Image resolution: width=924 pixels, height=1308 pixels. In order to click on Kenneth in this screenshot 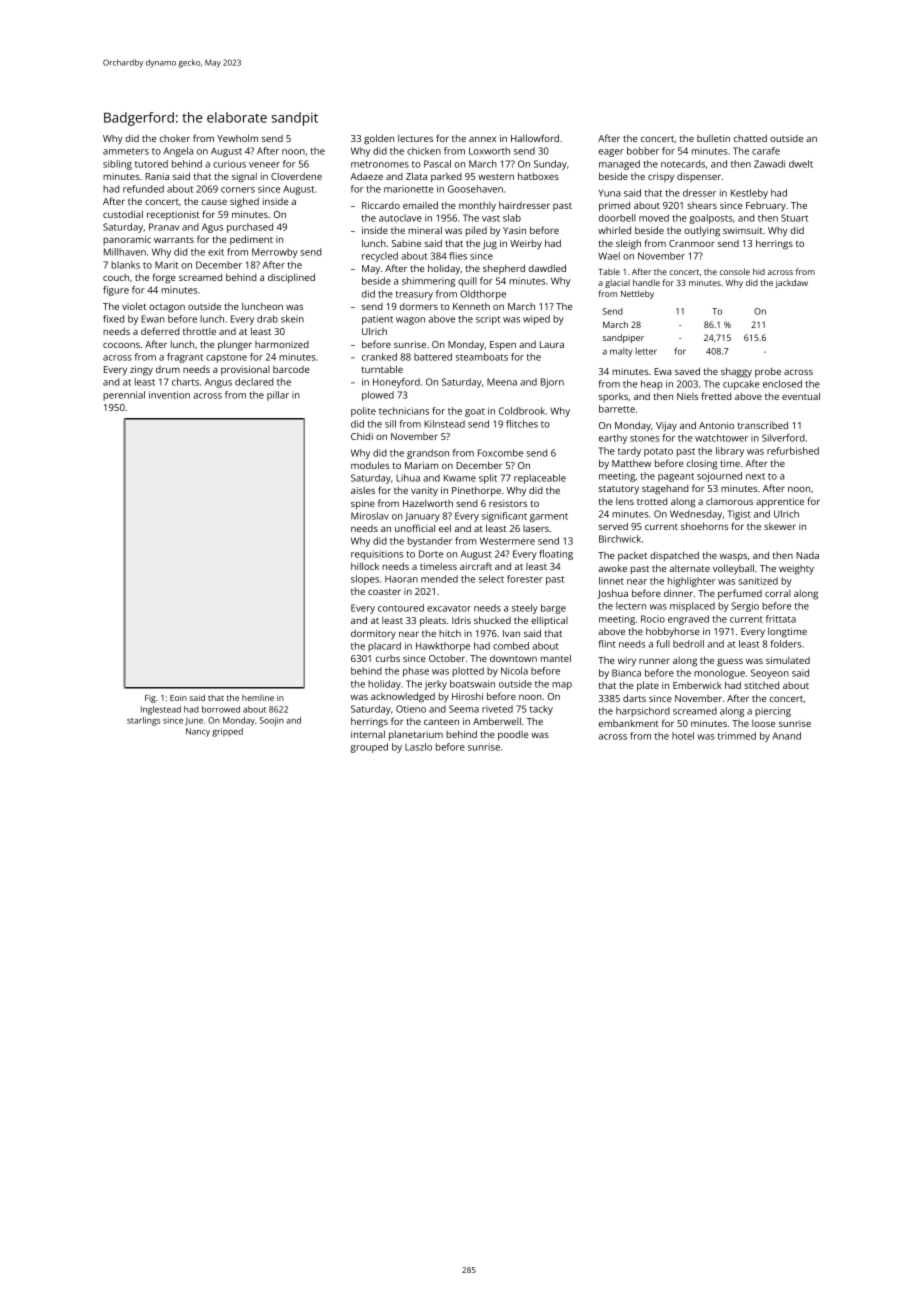, I will do `click(471, 306)`.
